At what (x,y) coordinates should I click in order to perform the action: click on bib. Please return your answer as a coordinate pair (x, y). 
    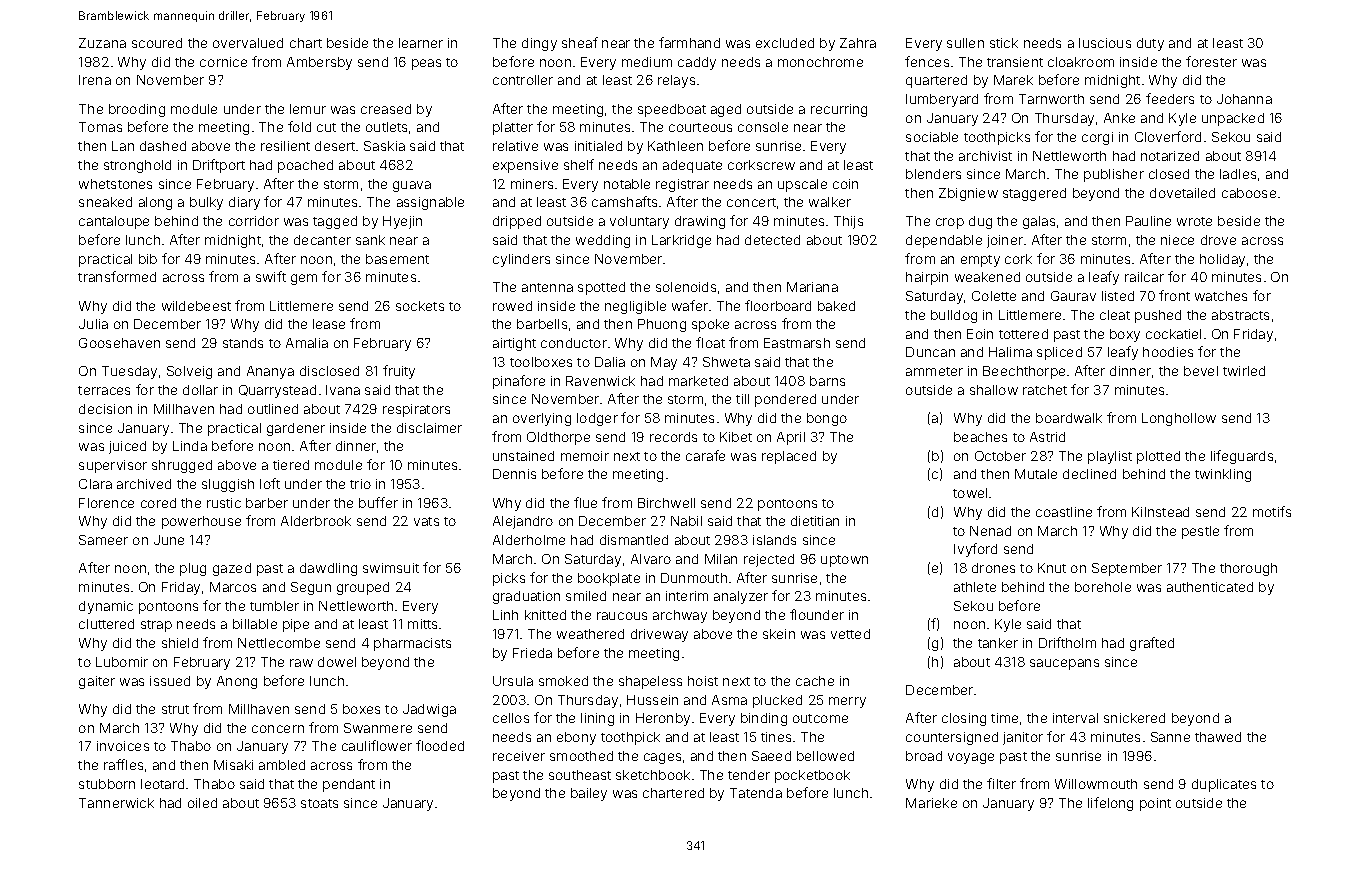
    Looking at the image, I should click on (148, 259).
